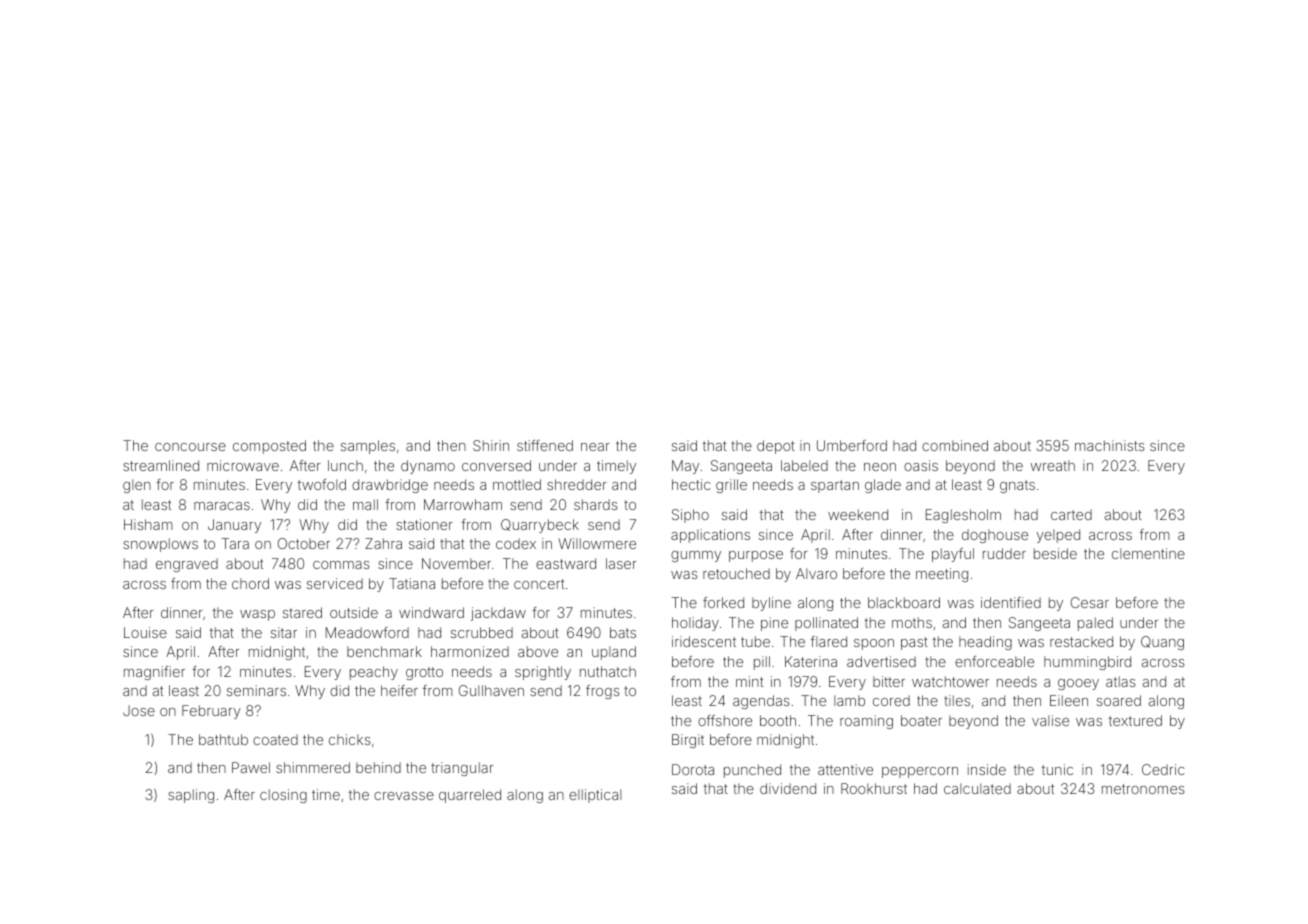 The height and width of the document is (924, 1308). What do you see at coordinates (545, 445) in the document?
I see `stiffened` at bounding box center [545, 445].
